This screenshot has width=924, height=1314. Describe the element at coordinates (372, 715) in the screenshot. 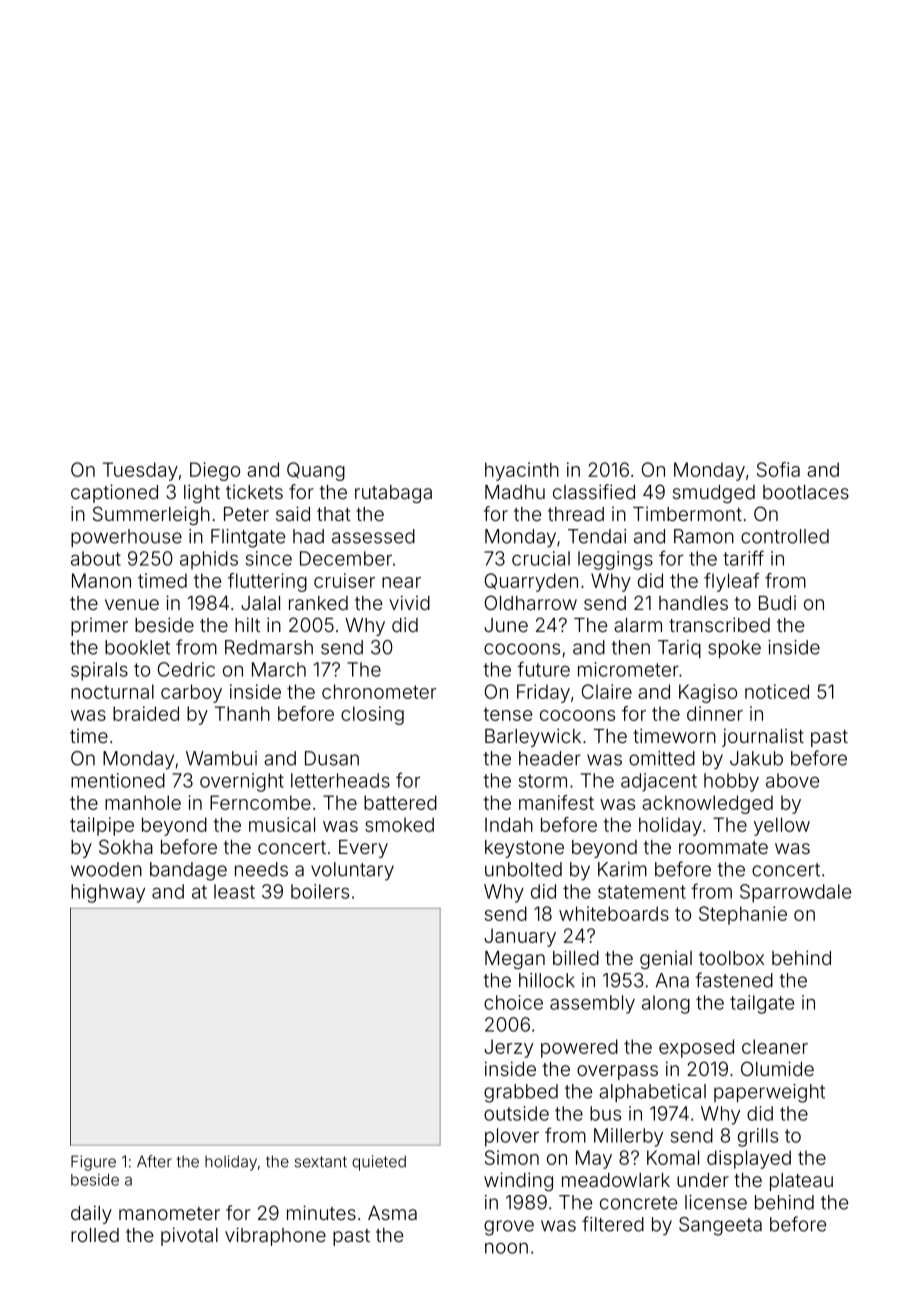

I see `closing` at that location.
